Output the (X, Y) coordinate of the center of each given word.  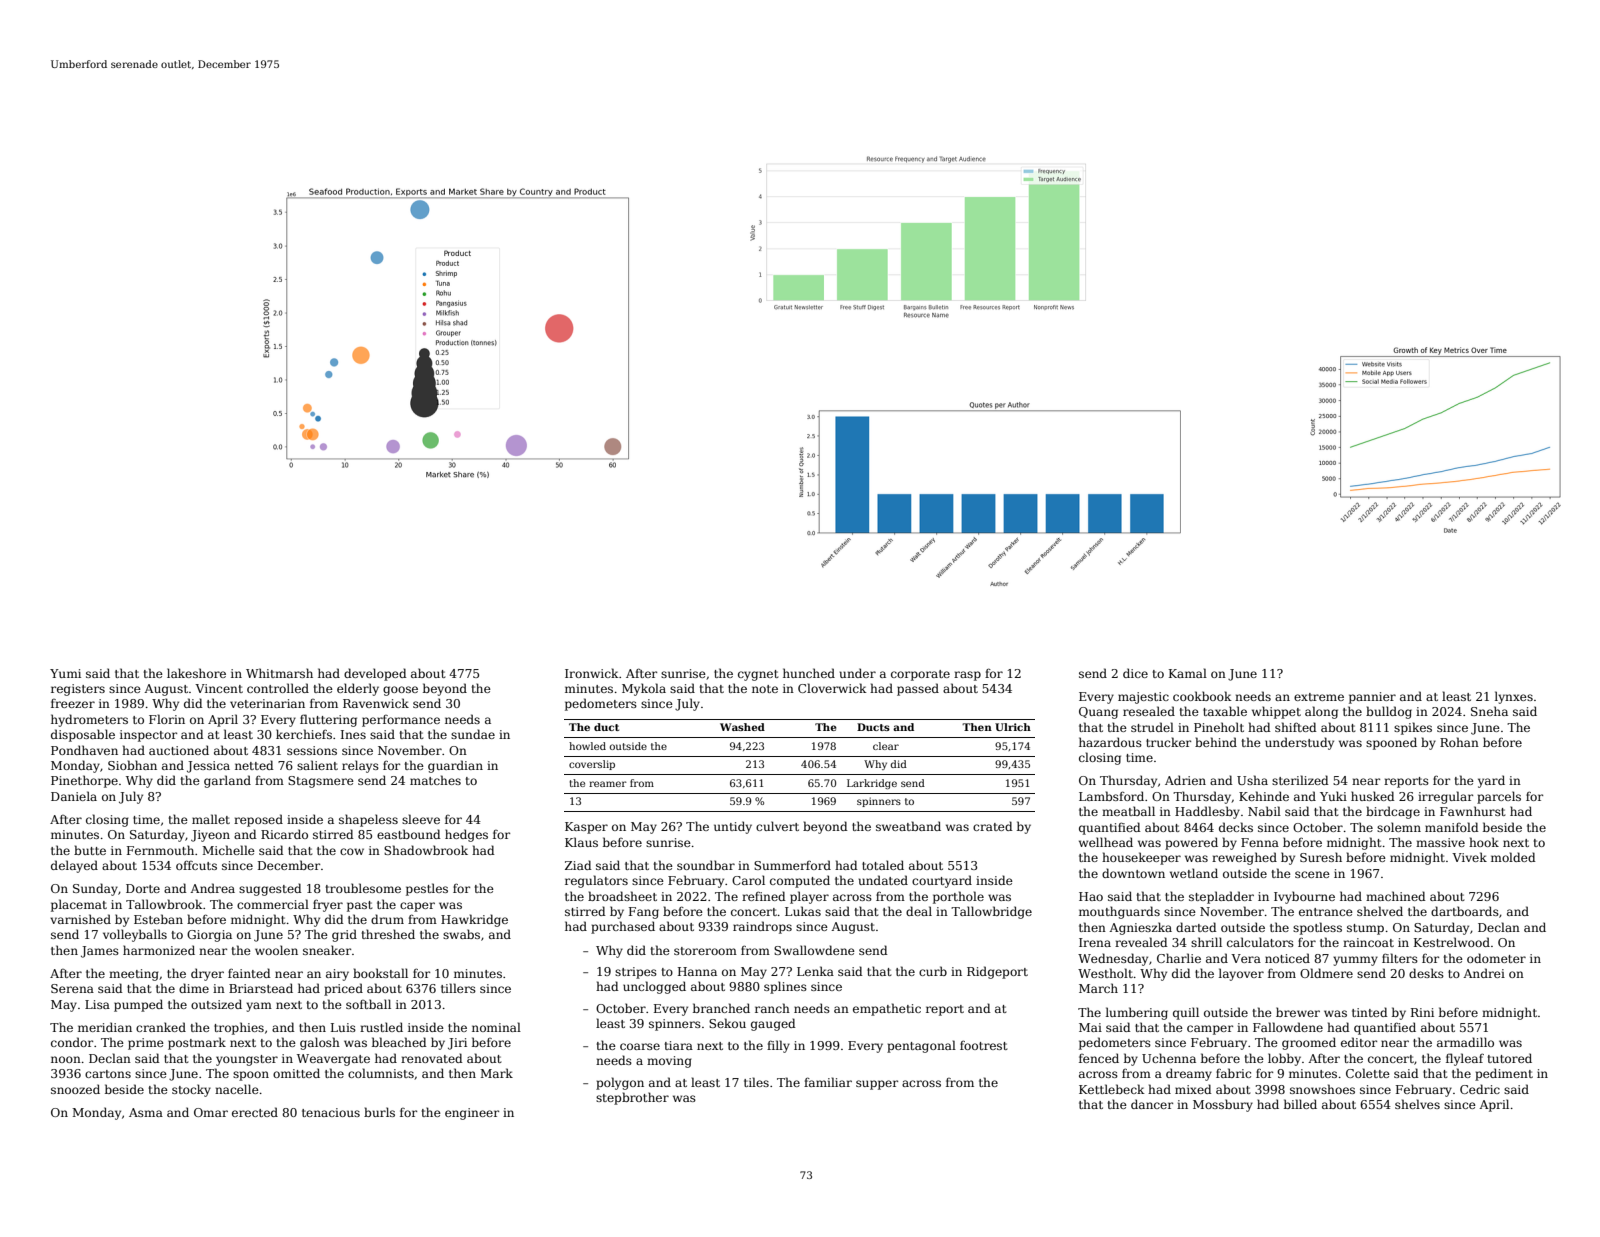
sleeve (421, 819)
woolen (276, 950)
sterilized (1300, 780)
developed (375, 674)
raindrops (762, 927)
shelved (1380, 911)
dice (1135, 673)
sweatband (908, 826)
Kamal (1188, 673)
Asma (146, 1112)
